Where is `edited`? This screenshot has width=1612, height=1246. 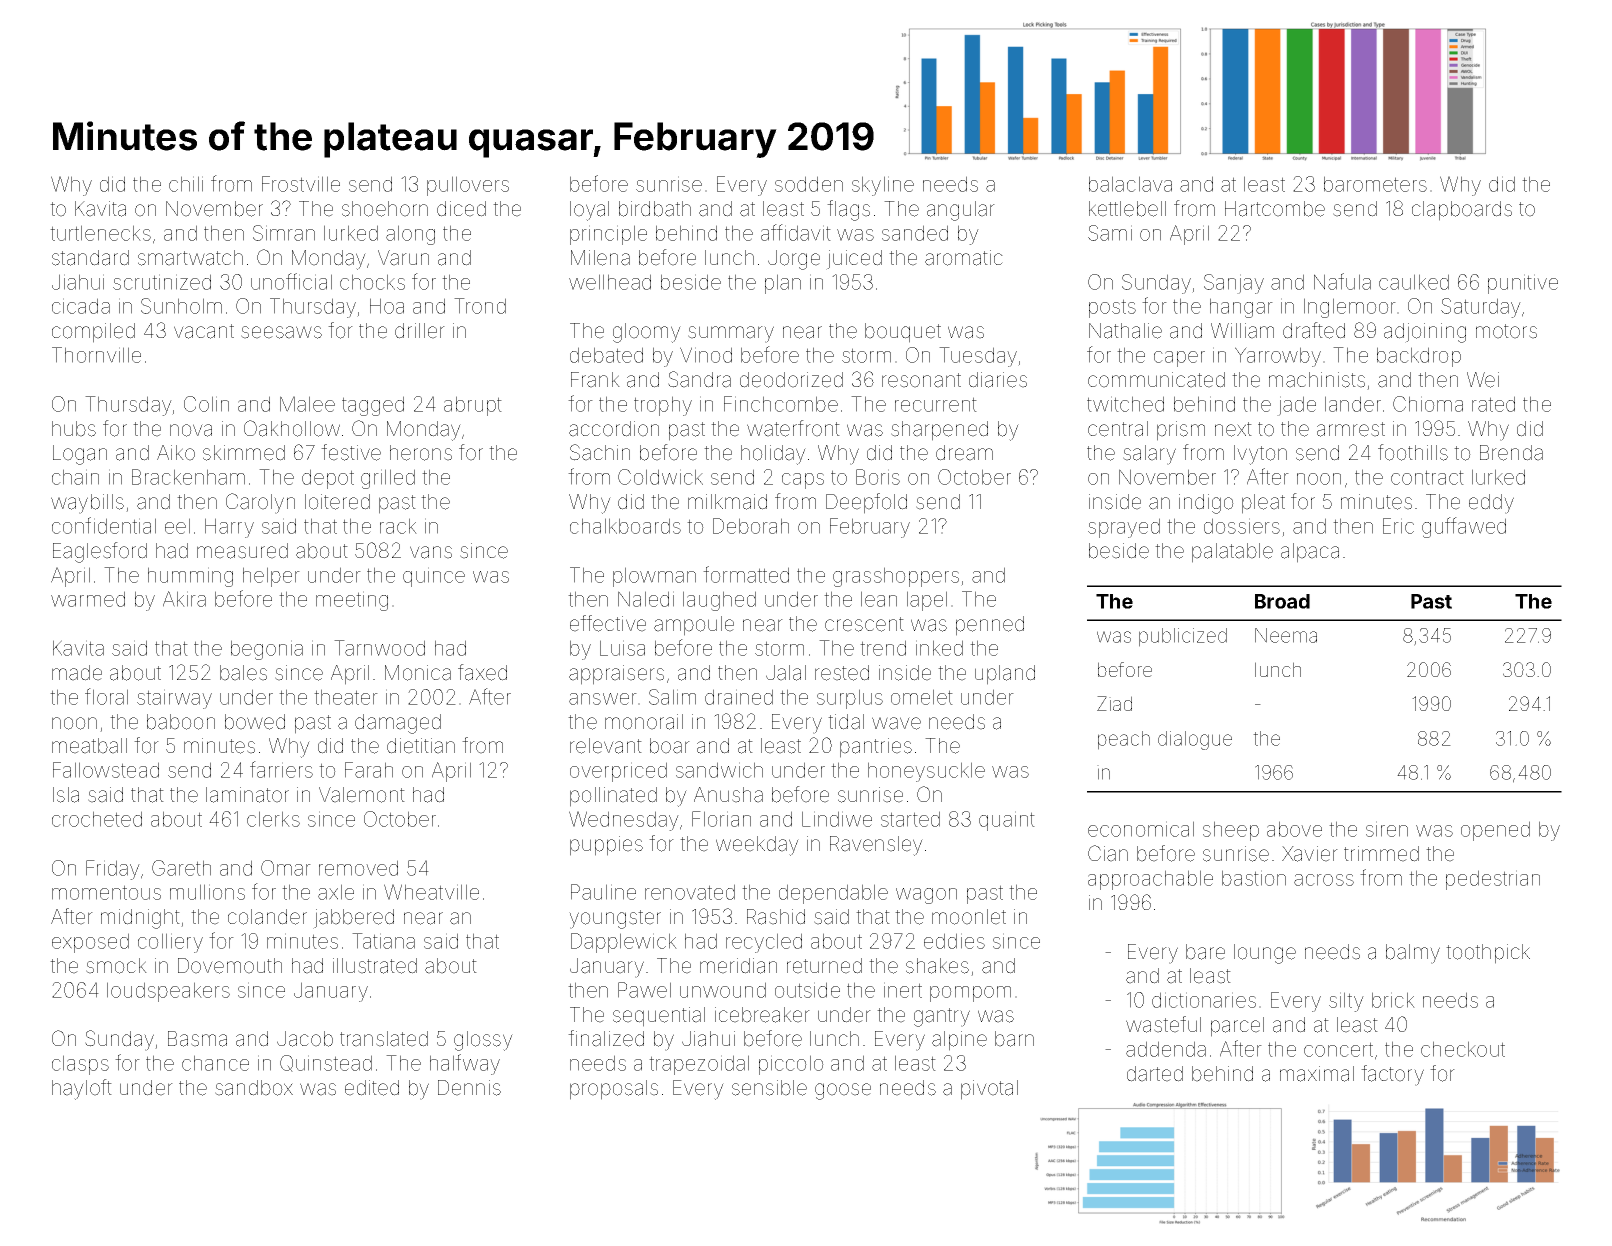
edited is located at coordinates (372, 1088).
